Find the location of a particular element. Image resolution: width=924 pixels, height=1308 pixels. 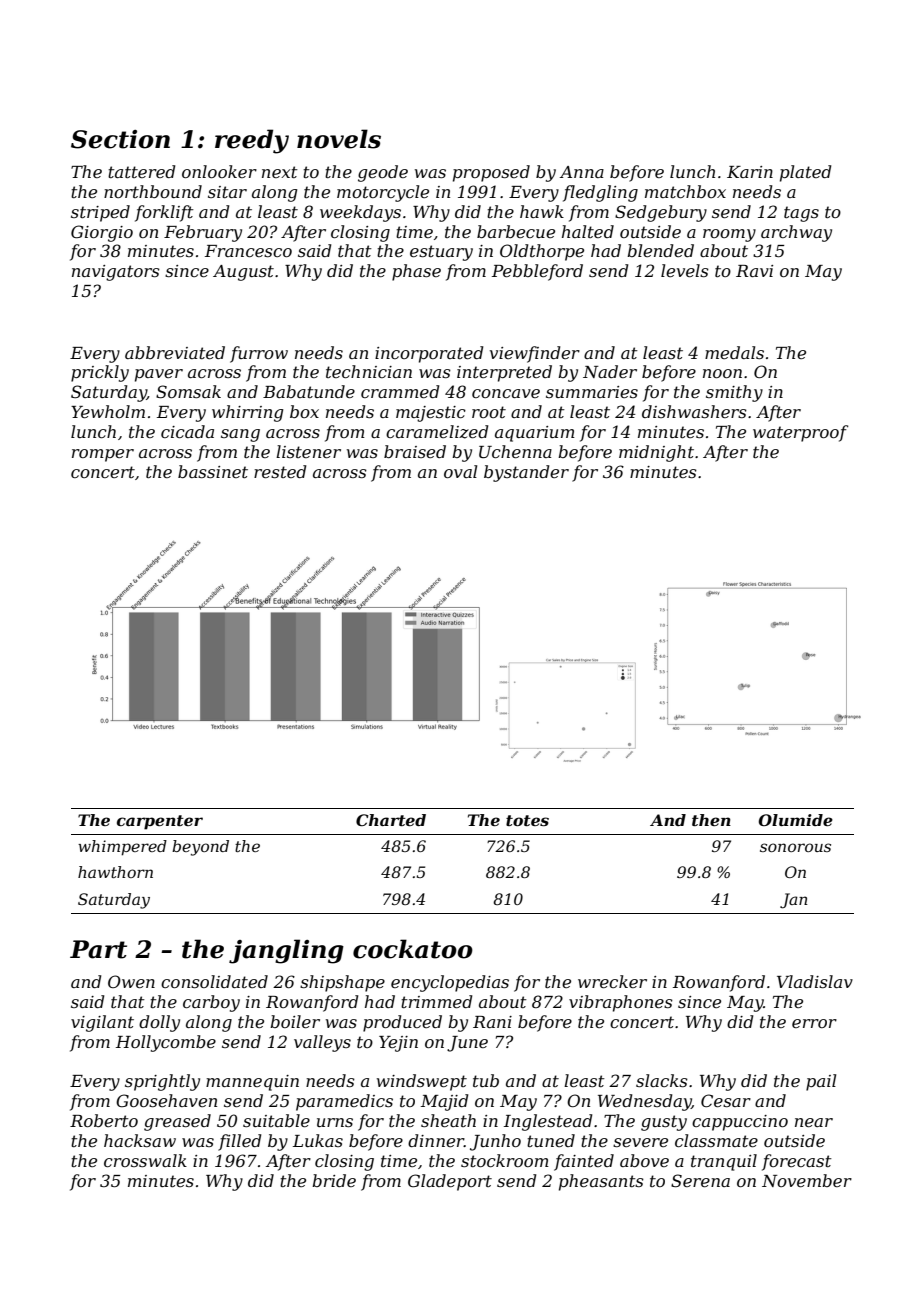

forecast is located at coordinates (797, 1162).
